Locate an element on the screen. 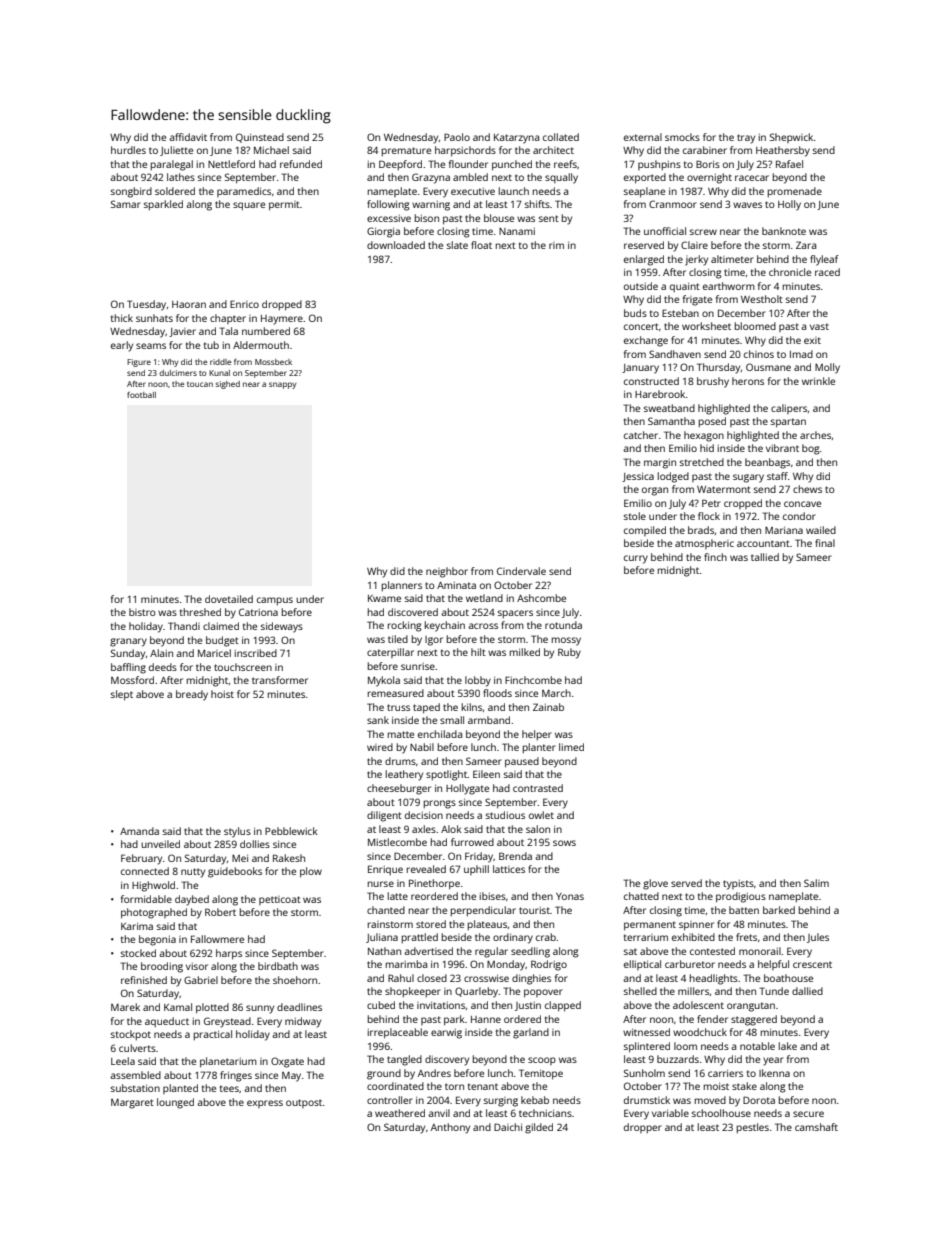 This screenshot has width=952, height=1233. fringes is located at coordinates (236, 1076).
